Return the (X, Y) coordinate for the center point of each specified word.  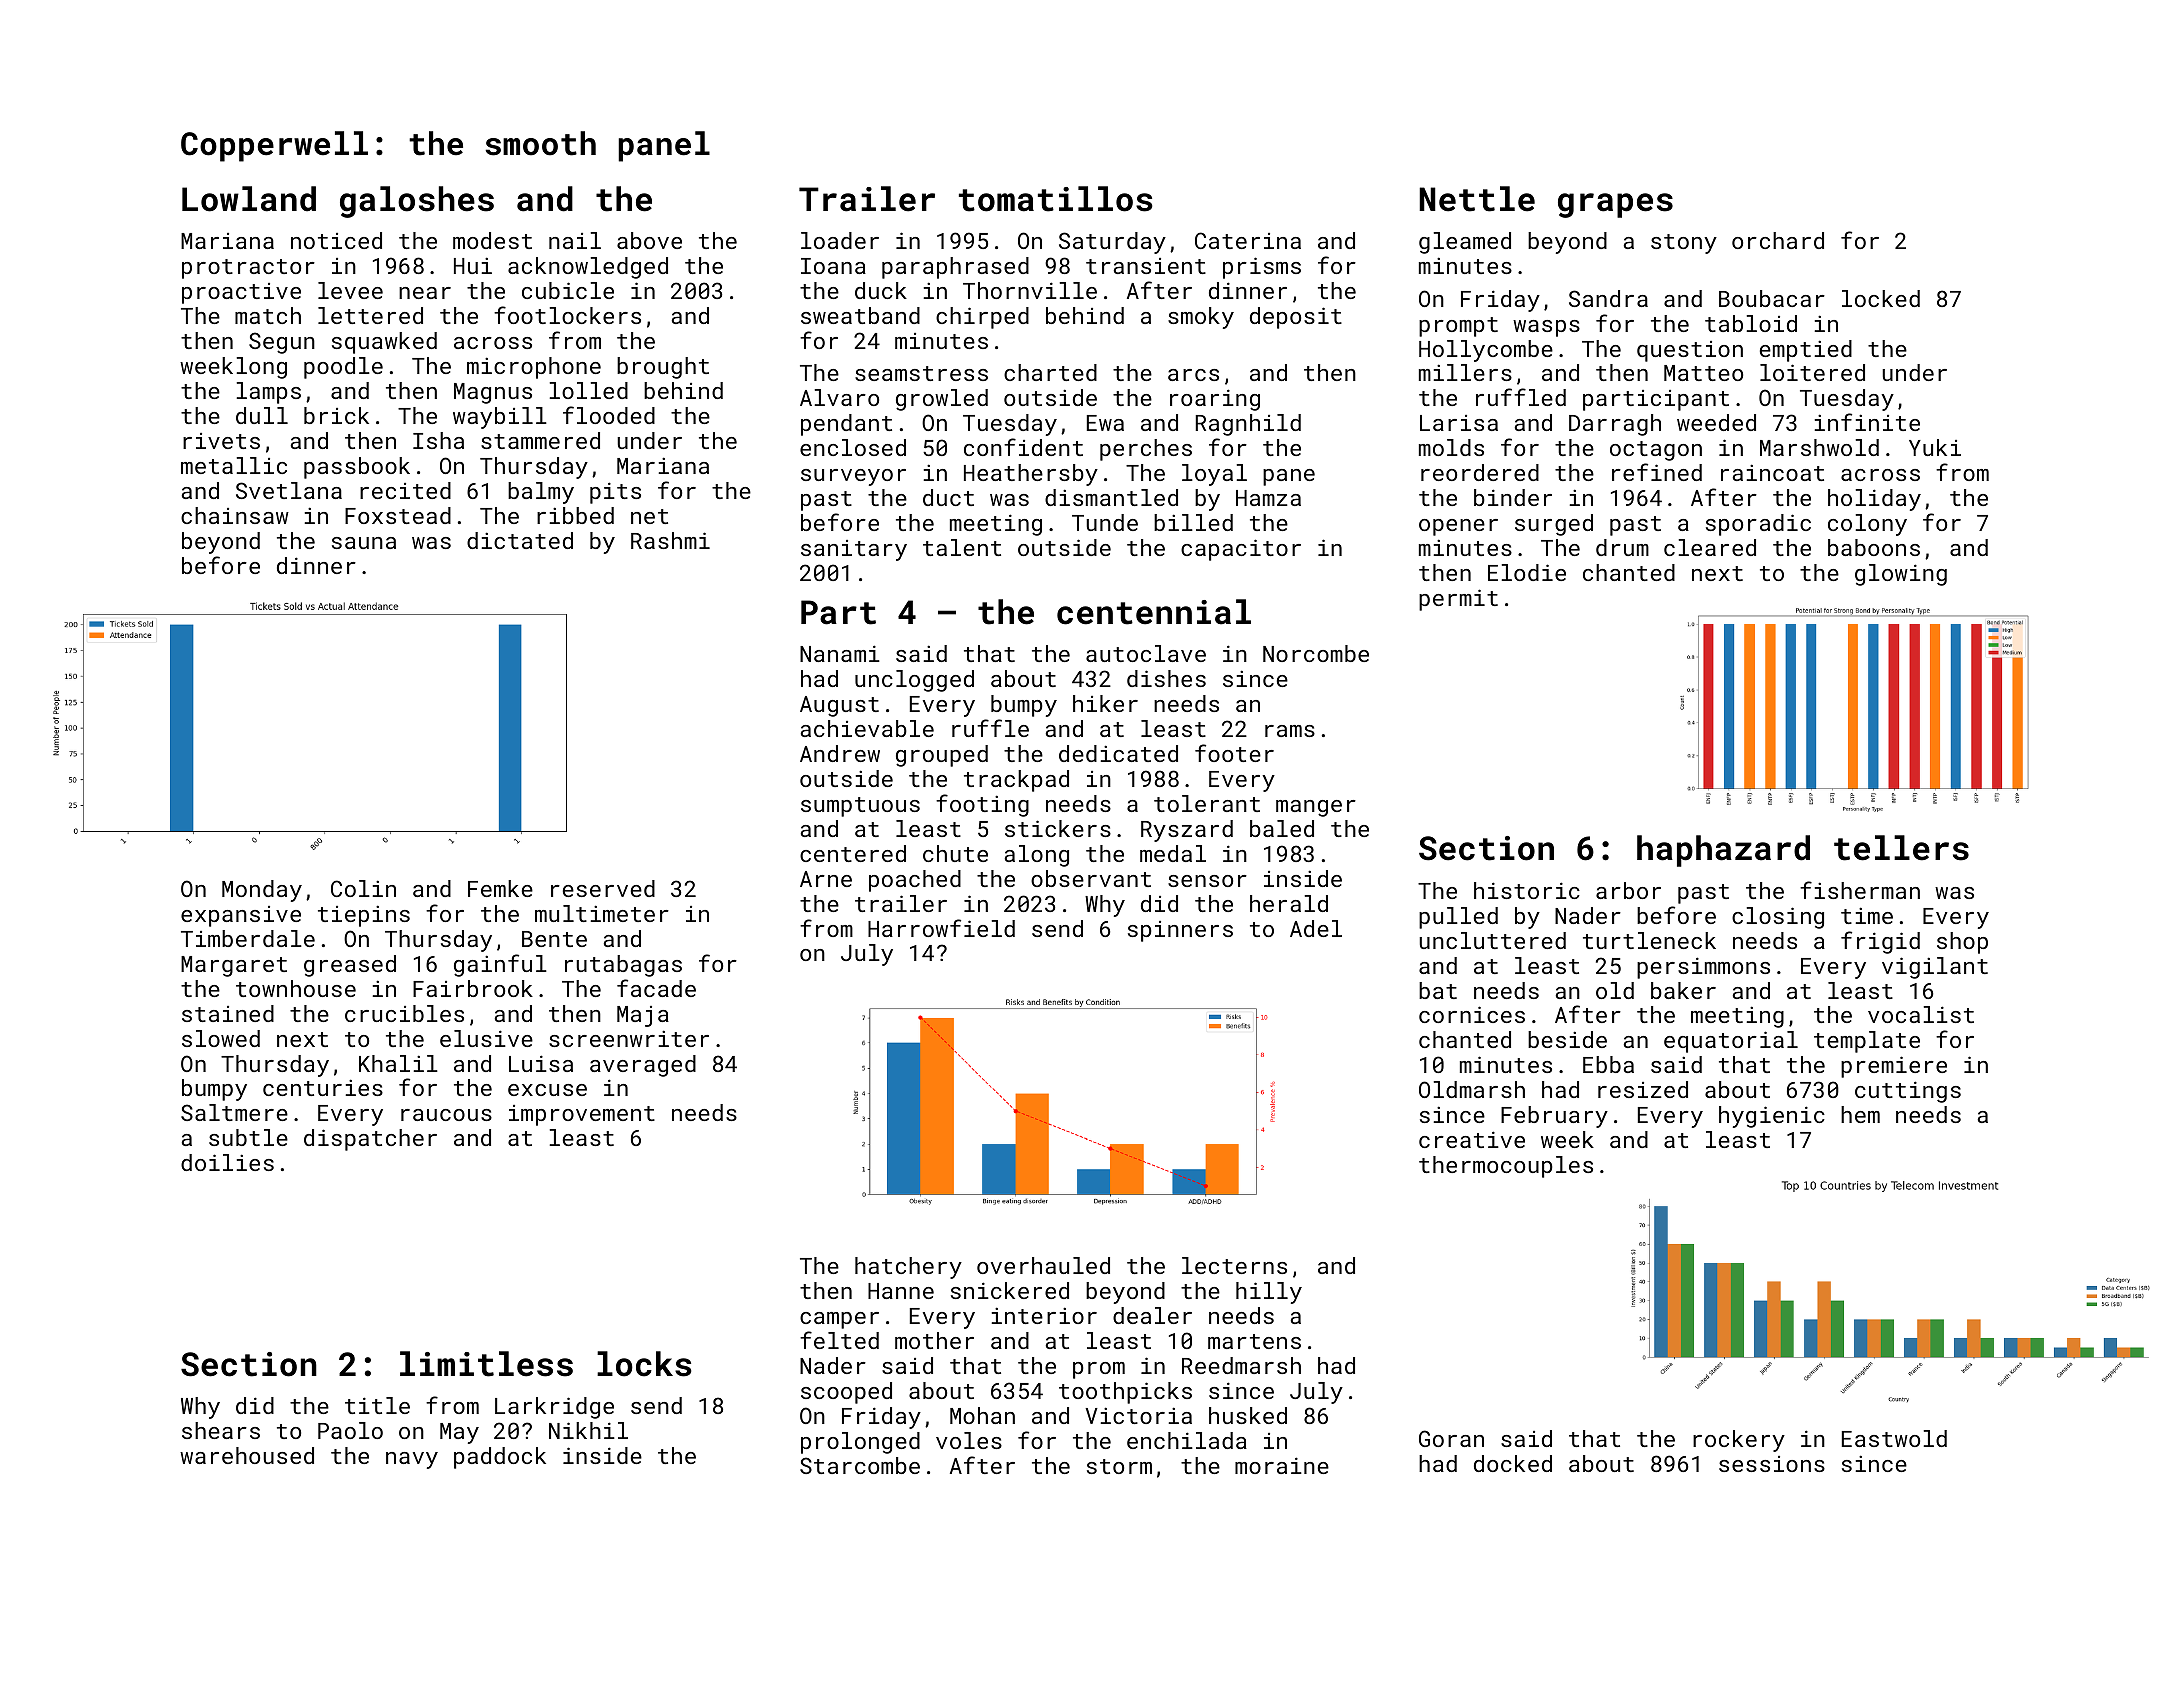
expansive (241, 916)
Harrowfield (941, 928)
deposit (1296, 318)
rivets (221, 441)
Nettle (1477, 199)
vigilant (1935, 968)
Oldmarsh (1472, 1089)
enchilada (1187, 1440)
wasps (1546, 328)
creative (1472, 1139)
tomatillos (1056, 199)
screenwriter (629, 1038)
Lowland (249, 199)
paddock (500, 1458)
